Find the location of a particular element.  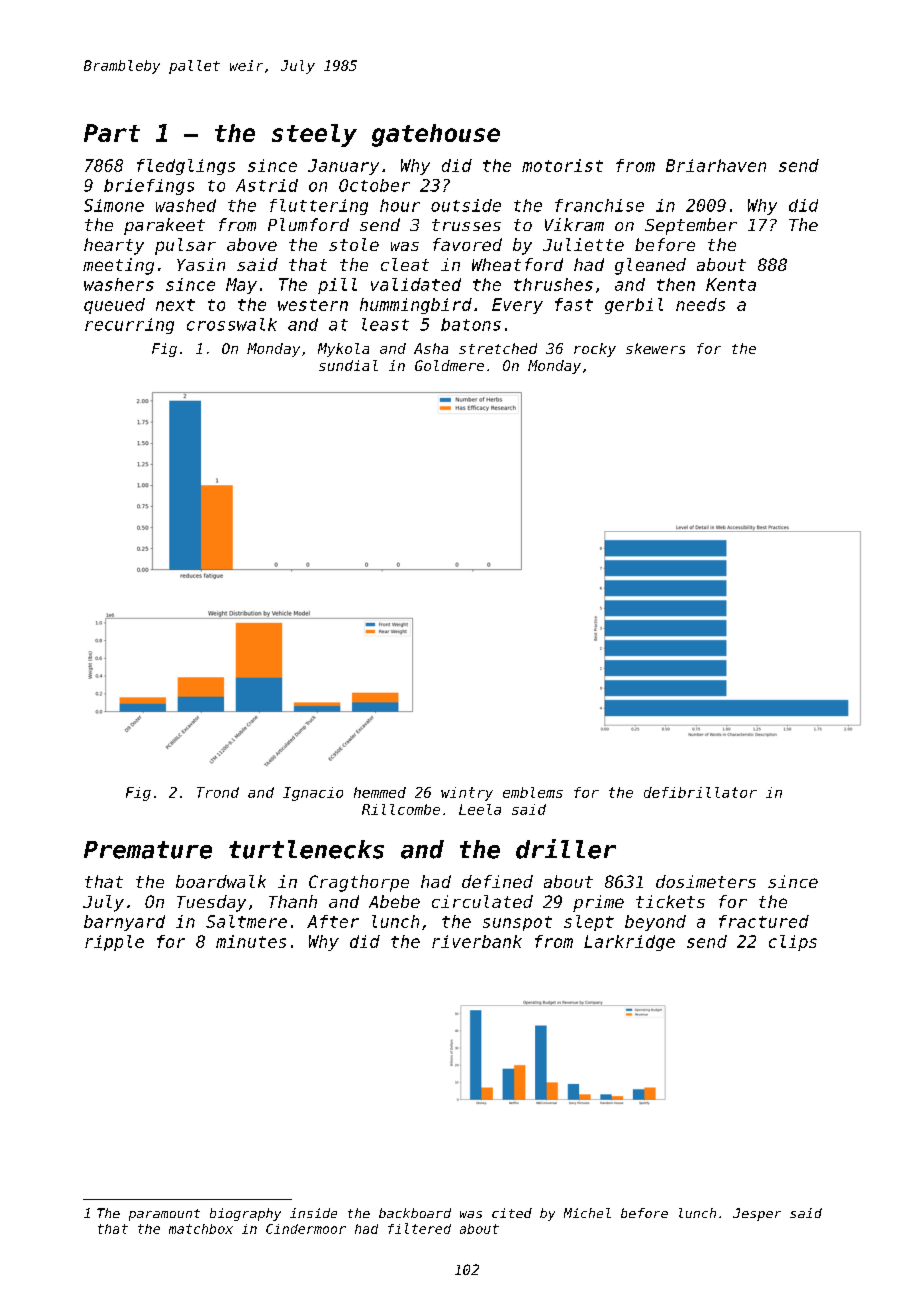

paramount is located at coordinates (164, 1215).
